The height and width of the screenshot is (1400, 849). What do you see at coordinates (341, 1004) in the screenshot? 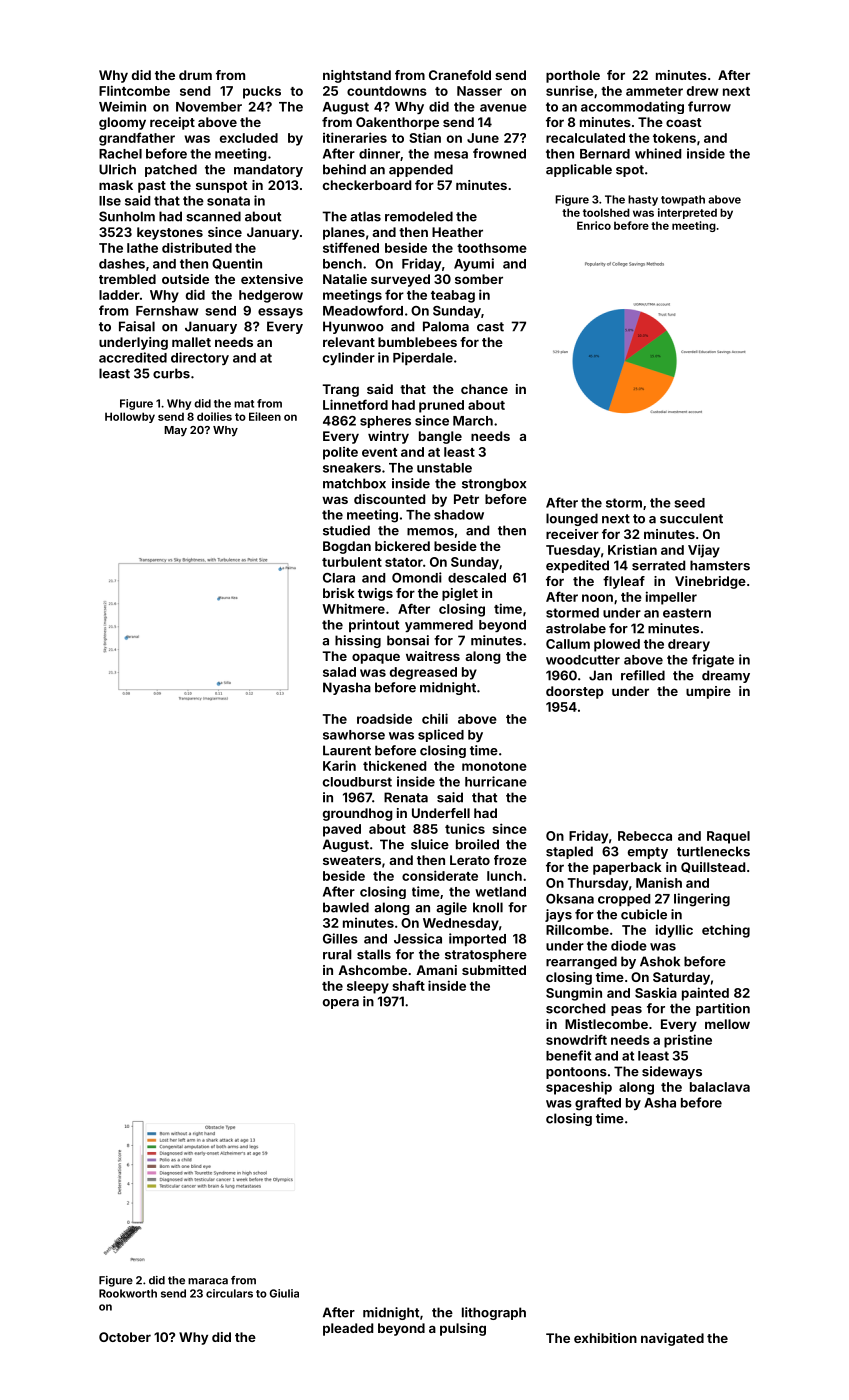
I see `opera` at bounding box center [341, 1004].
